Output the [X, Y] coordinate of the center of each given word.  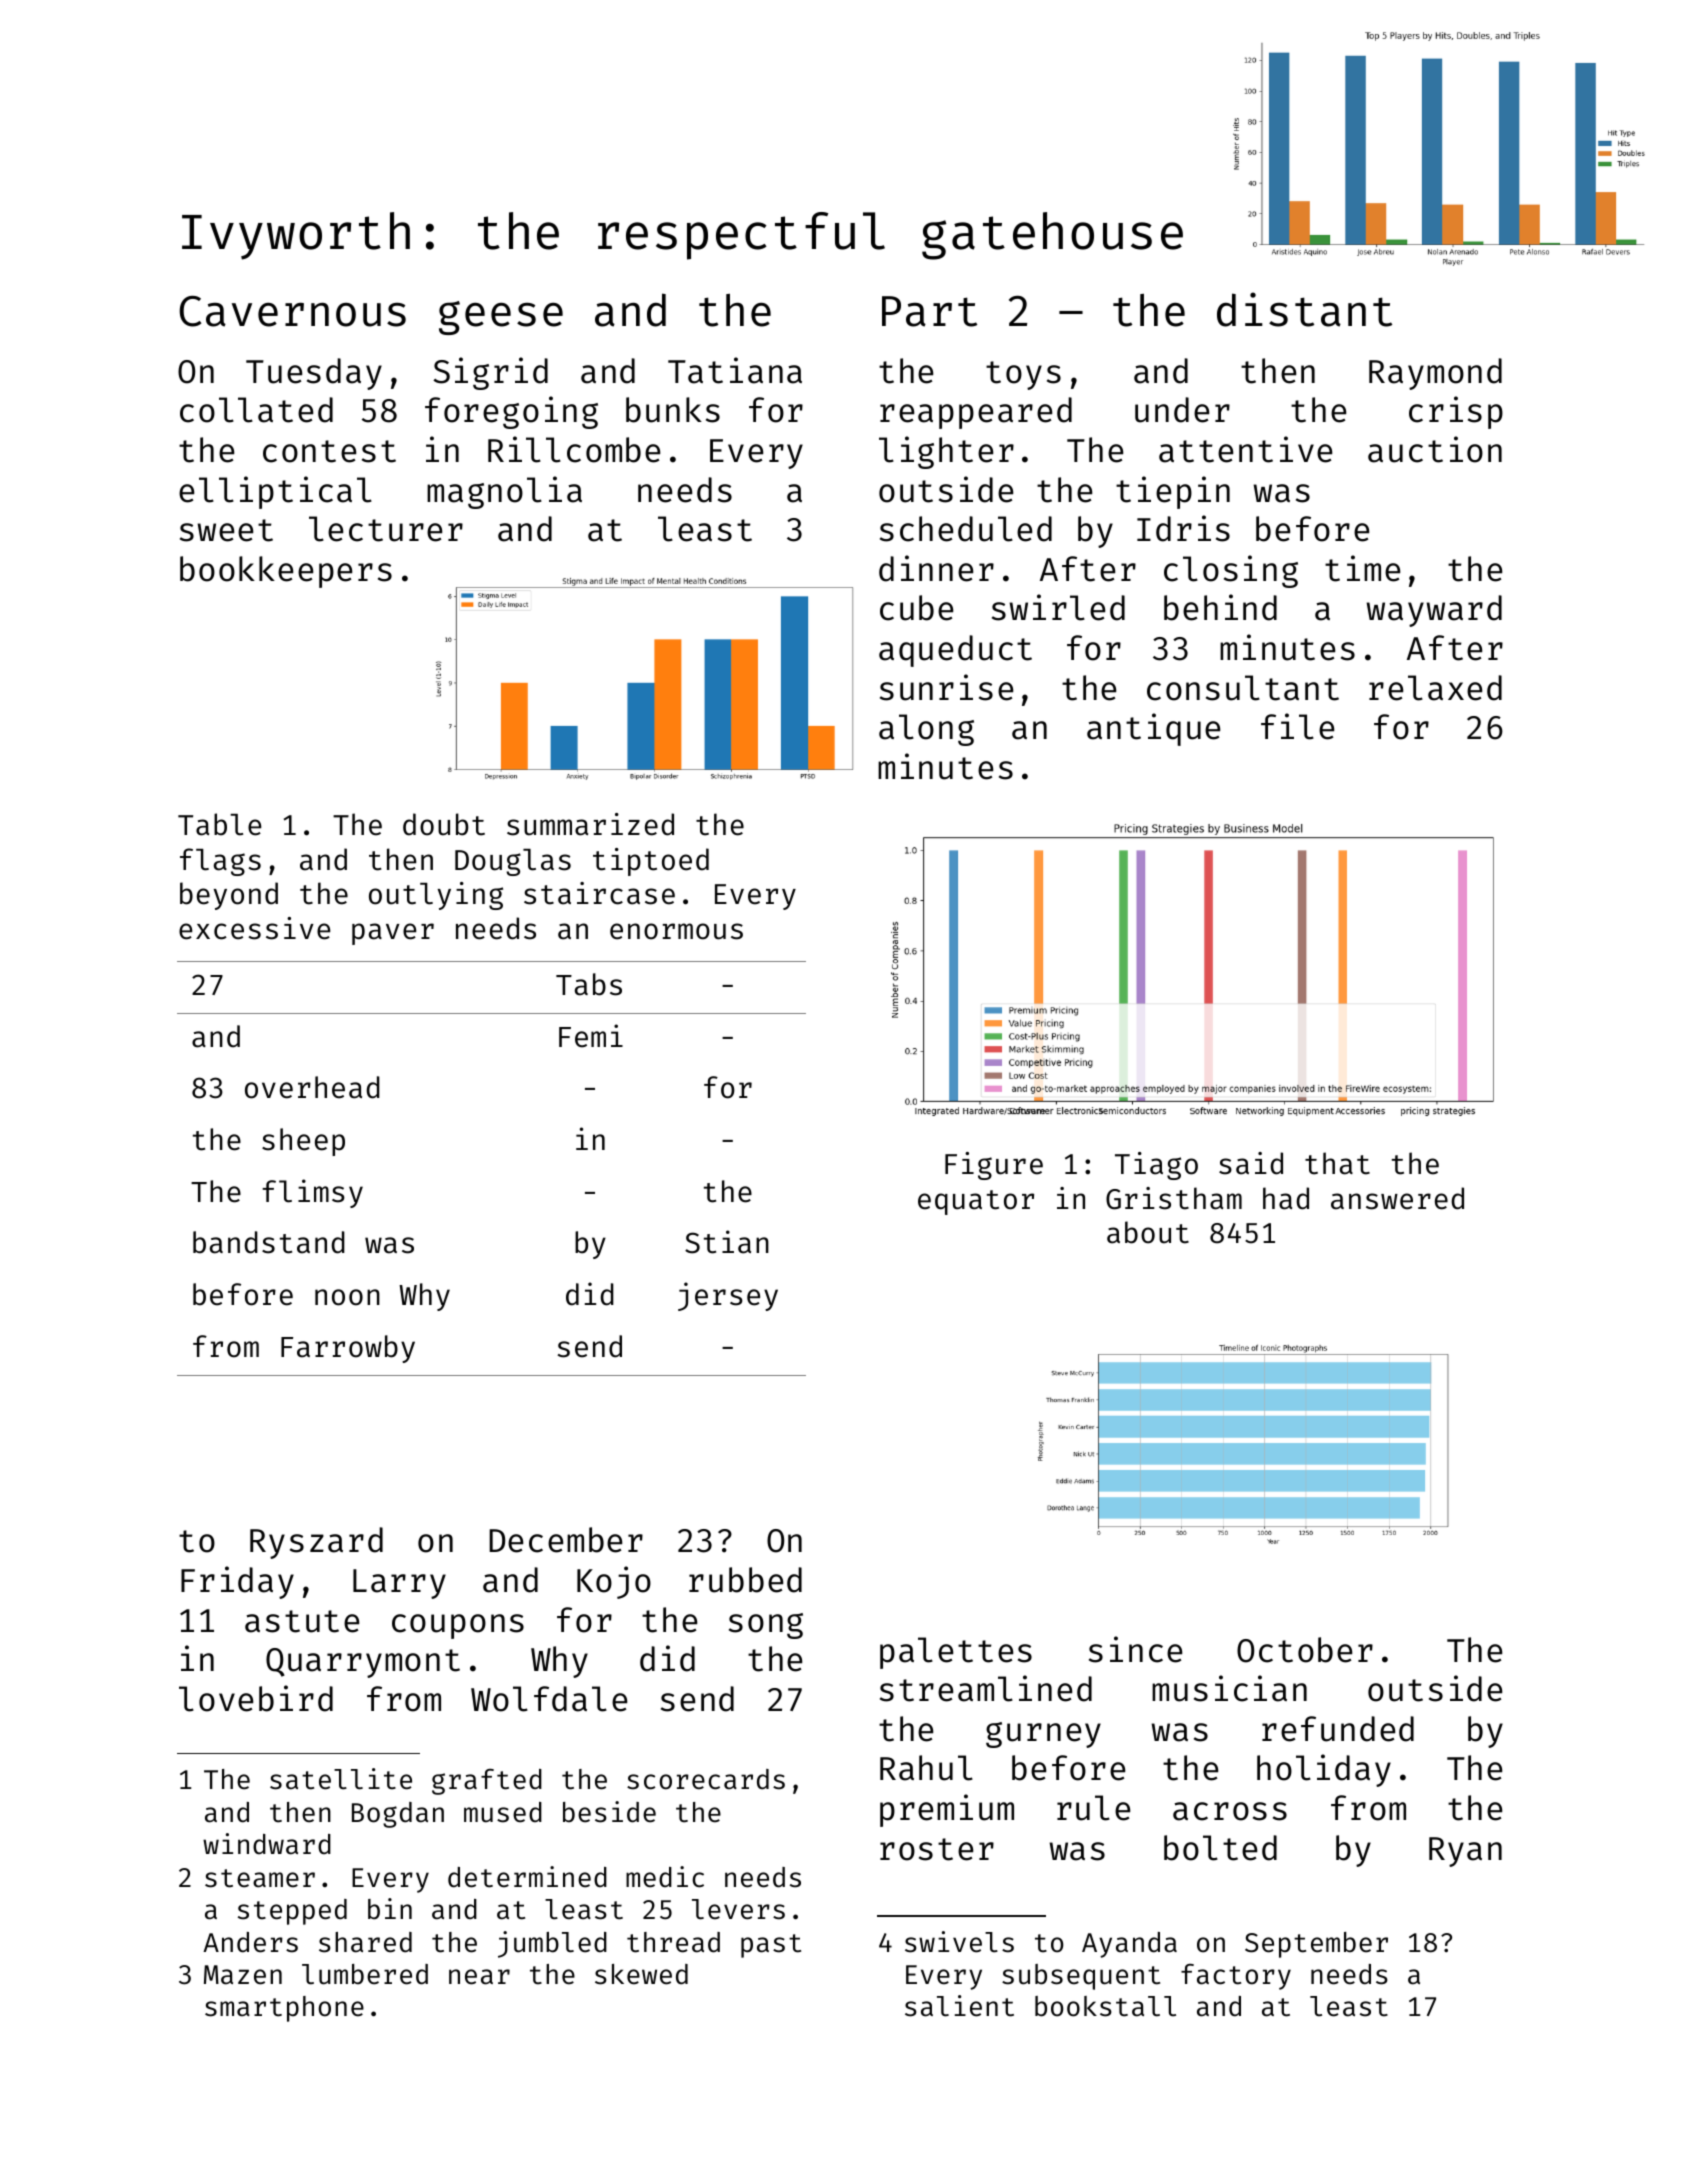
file [1297, 726]
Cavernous [292, 311]
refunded [1338, 1729]
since [1135, 1649]
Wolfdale [549, 1699]
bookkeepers [286, 572]
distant [1304, 309]
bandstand [269, 1242]
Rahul [926, 1768]
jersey [728, 1296]
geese [501, 318]
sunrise [946, 687]
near [479, 1977]
